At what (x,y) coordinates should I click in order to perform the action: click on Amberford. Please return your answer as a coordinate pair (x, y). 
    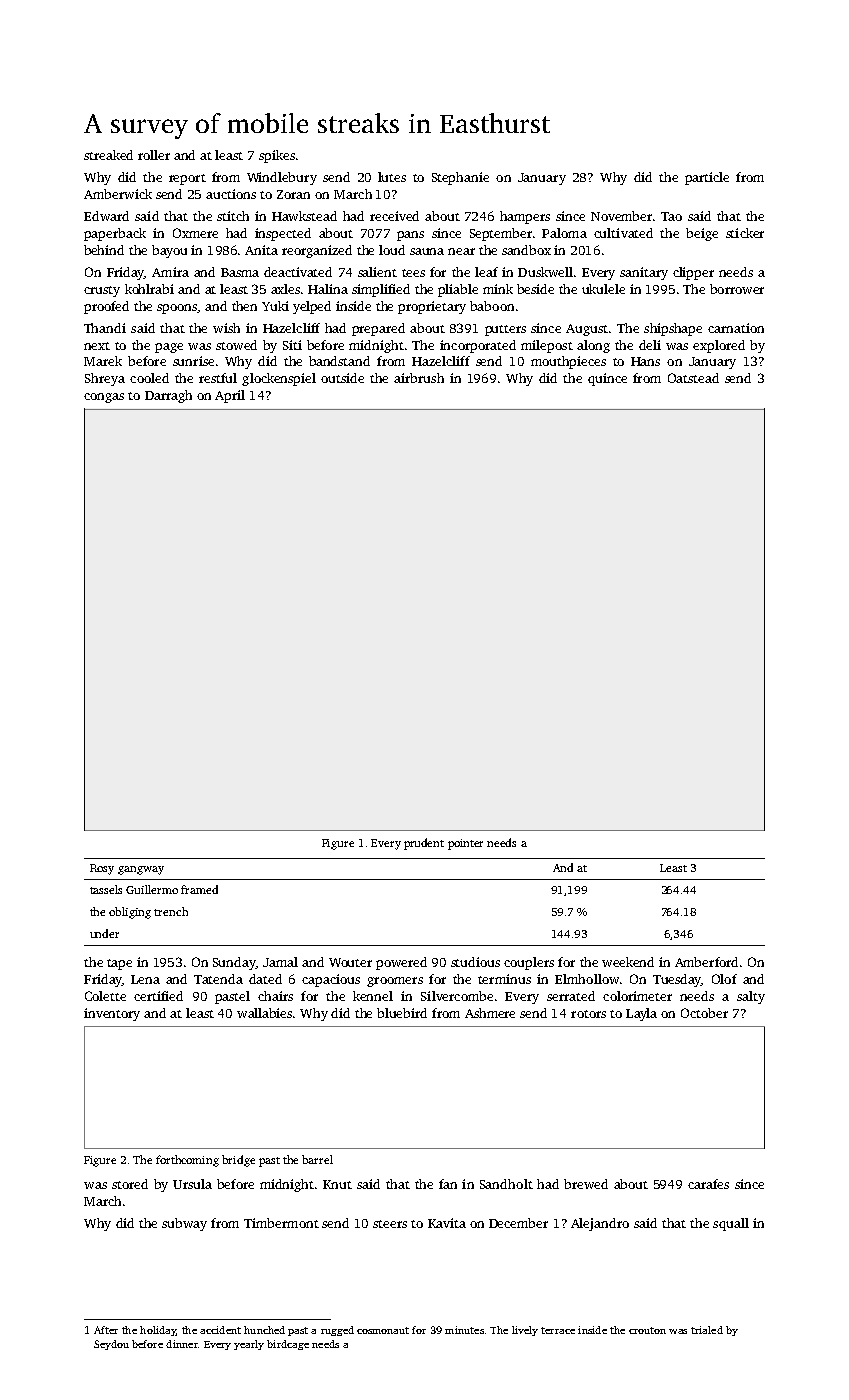
    Looking at the image, I should click on (706, 962).
